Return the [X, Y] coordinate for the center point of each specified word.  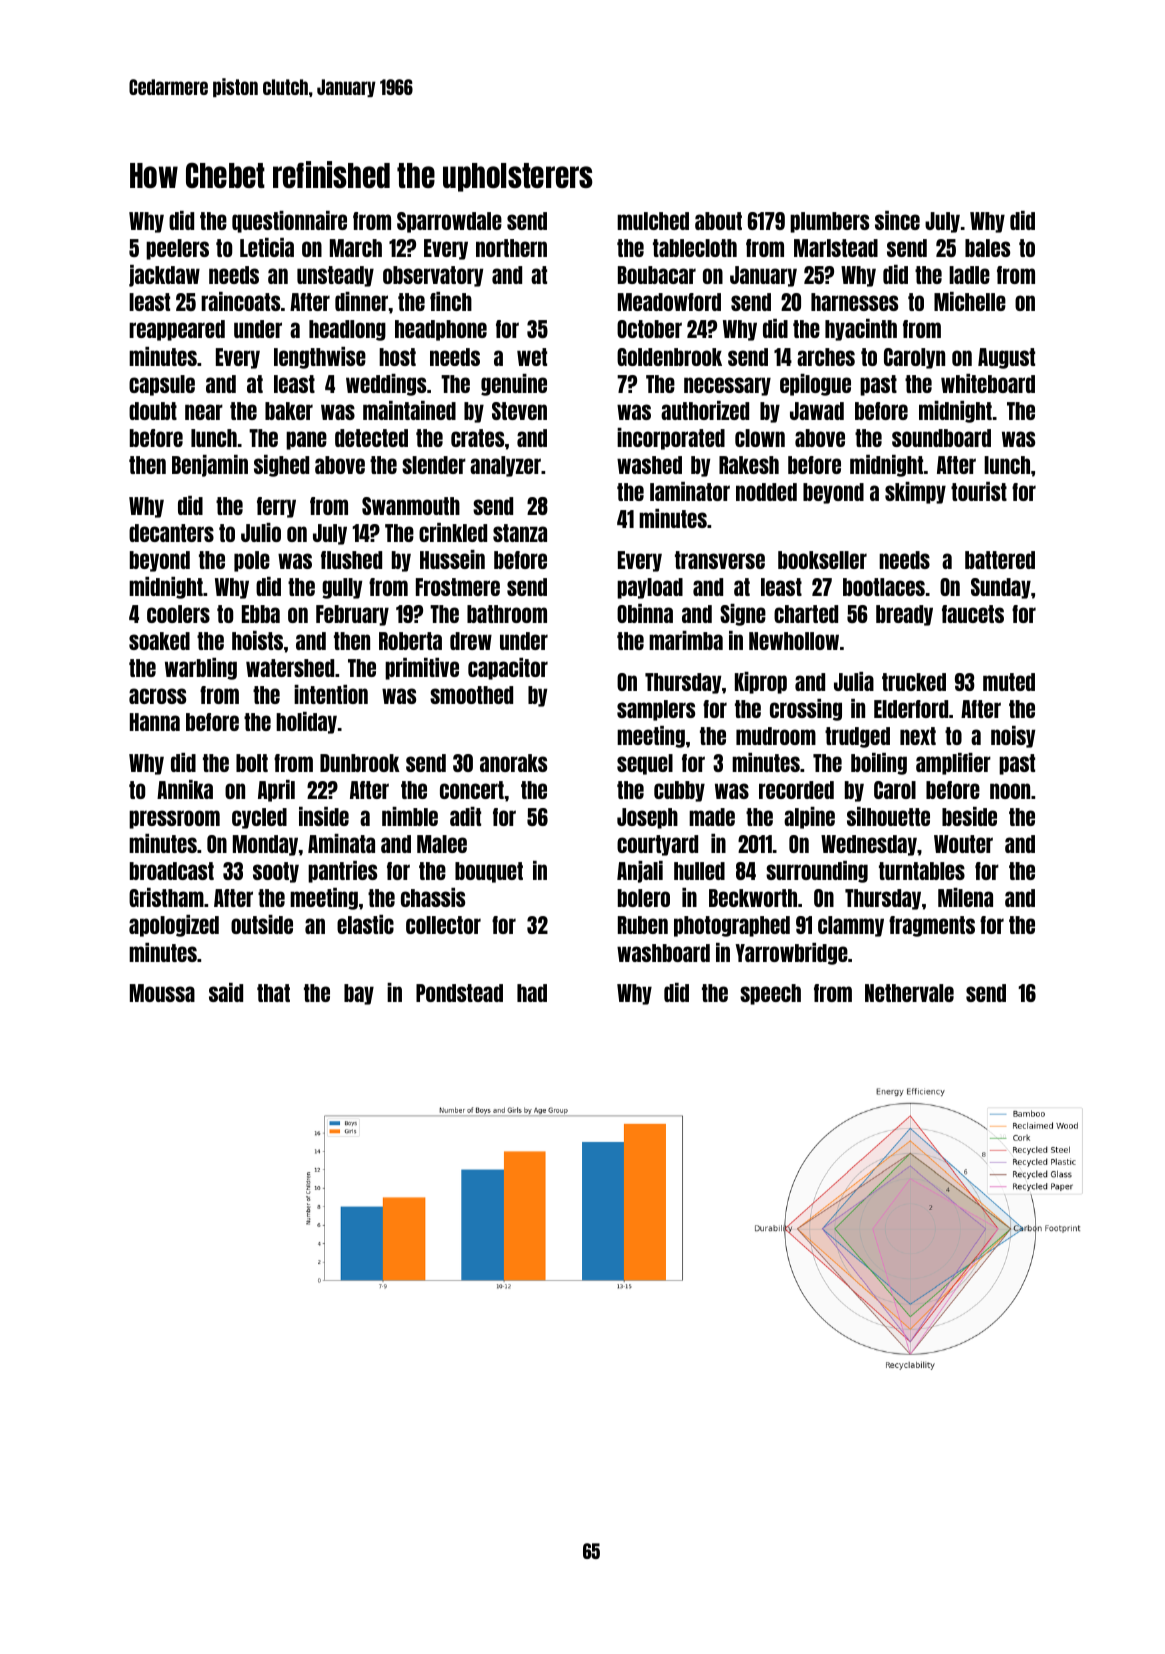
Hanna [155, 722]
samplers [656, 710]
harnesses [854, 302]
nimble [410, 816]
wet [532, 357]
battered [1000, 560]
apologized [174, 926]
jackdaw [164, 276]
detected [371, 438]
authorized [705, 410]
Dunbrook [360, 763]
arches [826, 357]
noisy [1013, 737]
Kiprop [761, 683]
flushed [351, 560]
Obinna [645, 613]
